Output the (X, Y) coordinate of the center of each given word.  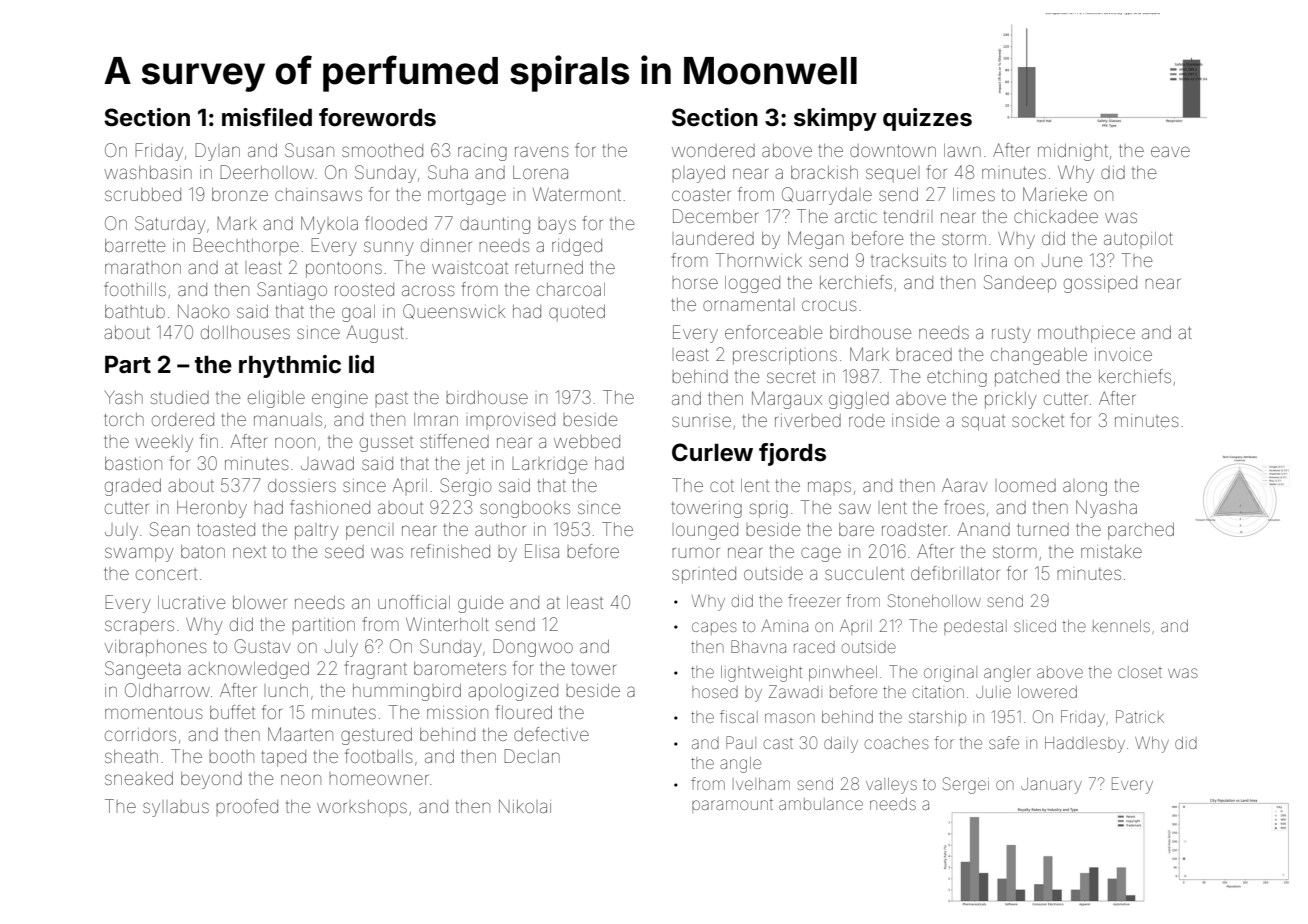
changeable (1039, 356)
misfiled (267, 117)
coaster (701, 195)
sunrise (701, 421)
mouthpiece (1086, 334)
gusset (386, 444)
